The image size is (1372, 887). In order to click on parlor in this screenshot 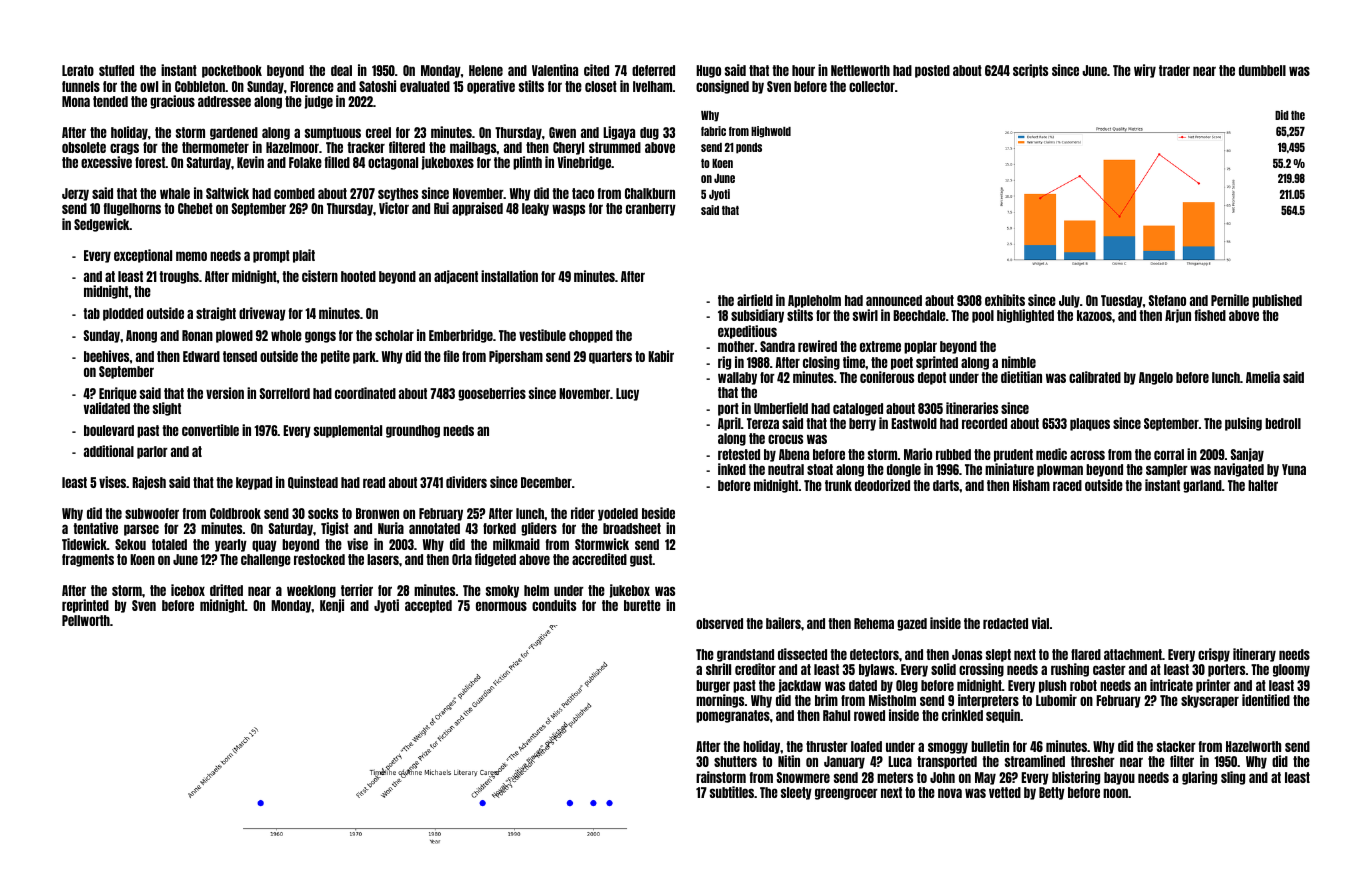, I will do `click(152, 452)`.
